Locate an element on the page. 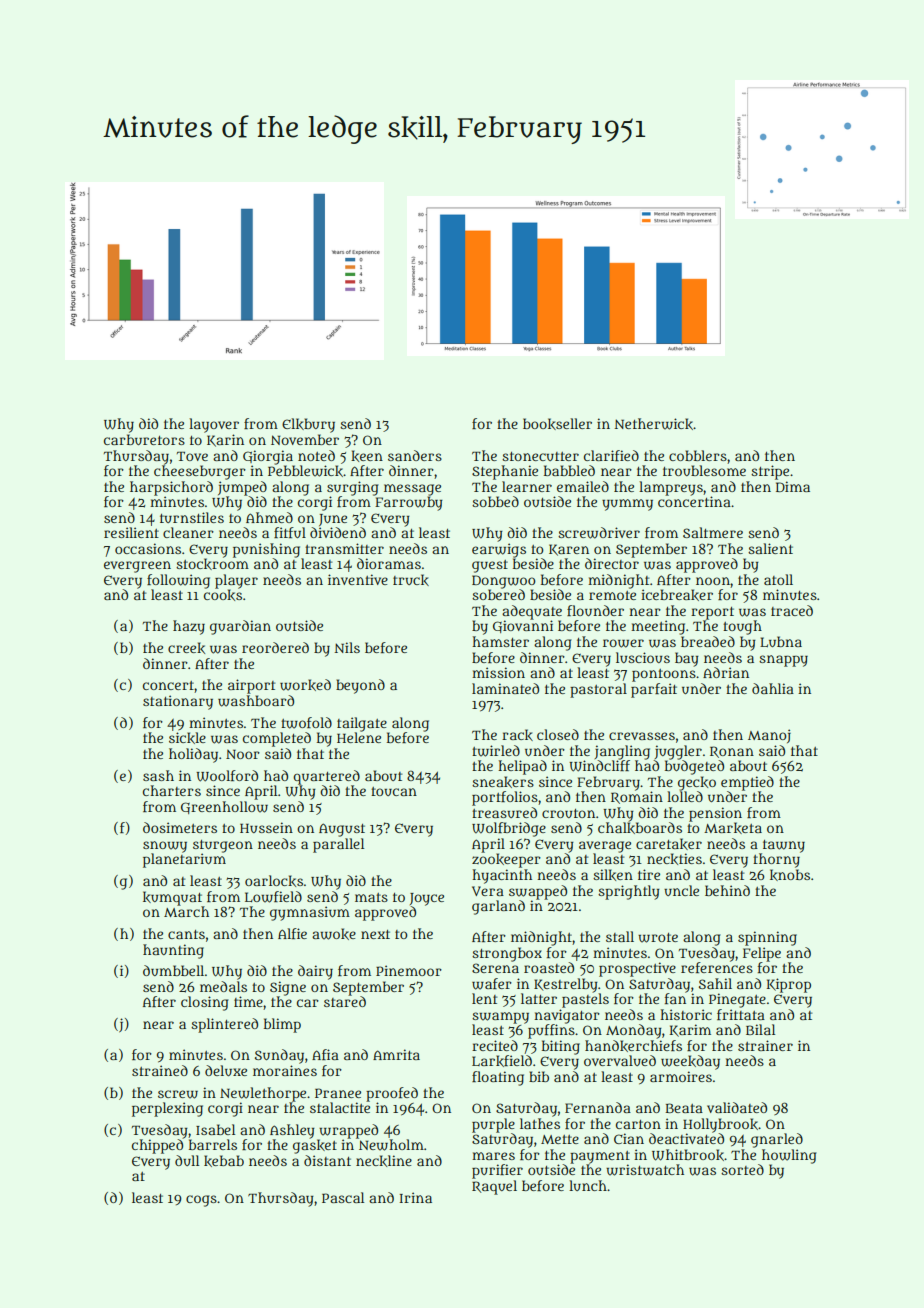 The width and height of the document is (924, 1308). oarlocks is located at coordinates (274, 881).
